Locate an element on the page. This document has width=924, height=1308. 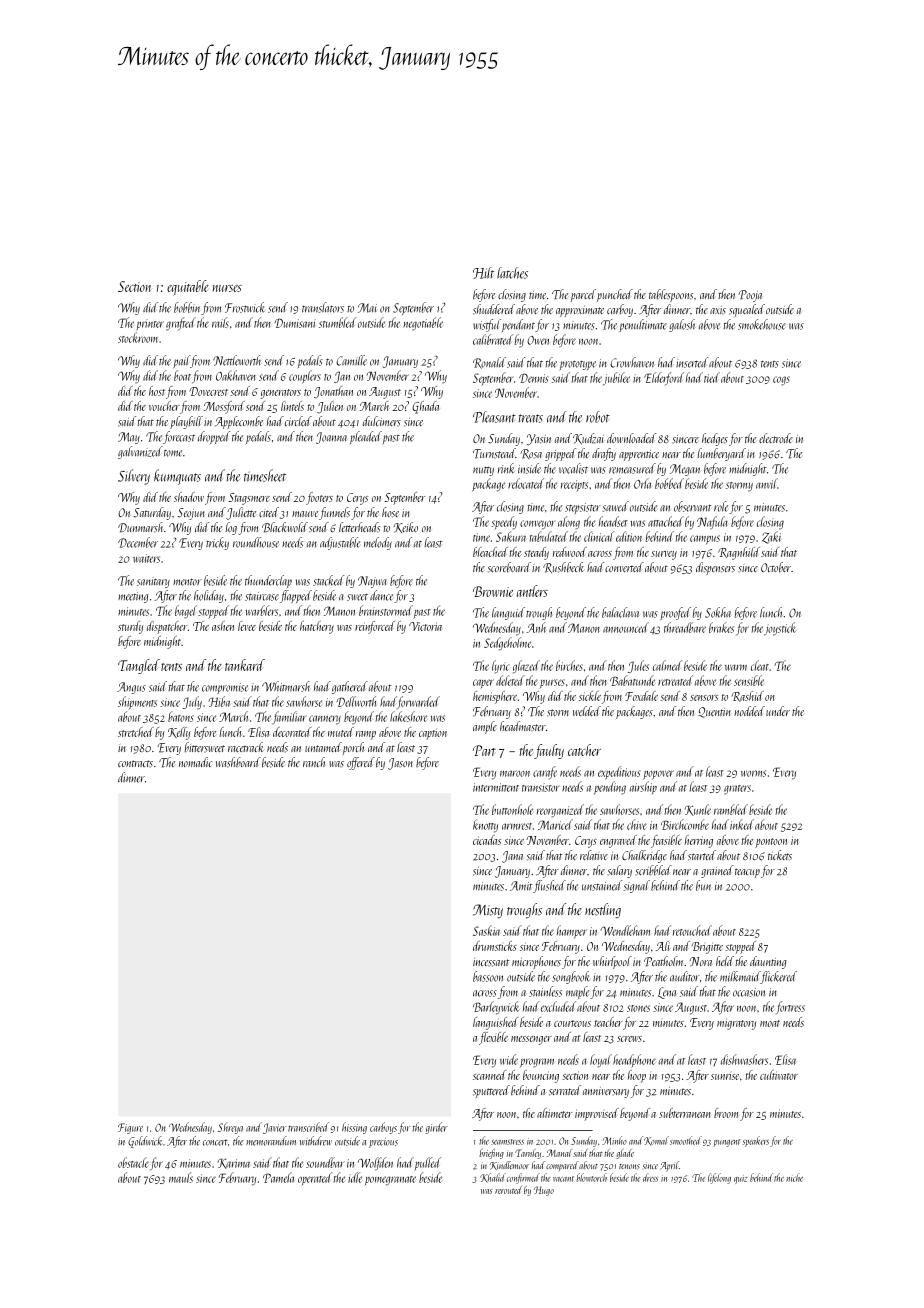
transcribed is located at coordinates (308, 1127).
